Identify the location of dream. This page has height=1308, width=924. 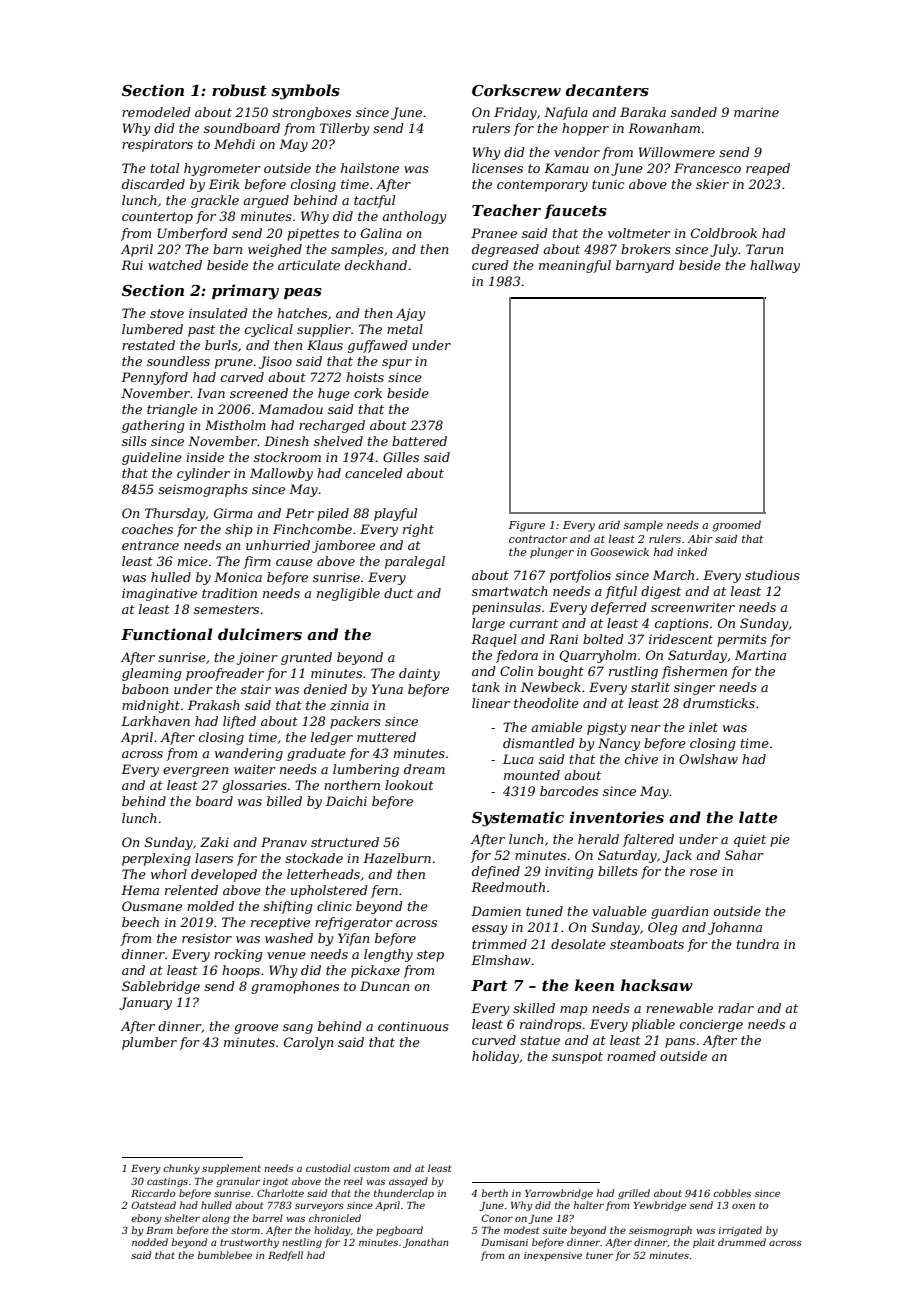
(424, 769).
